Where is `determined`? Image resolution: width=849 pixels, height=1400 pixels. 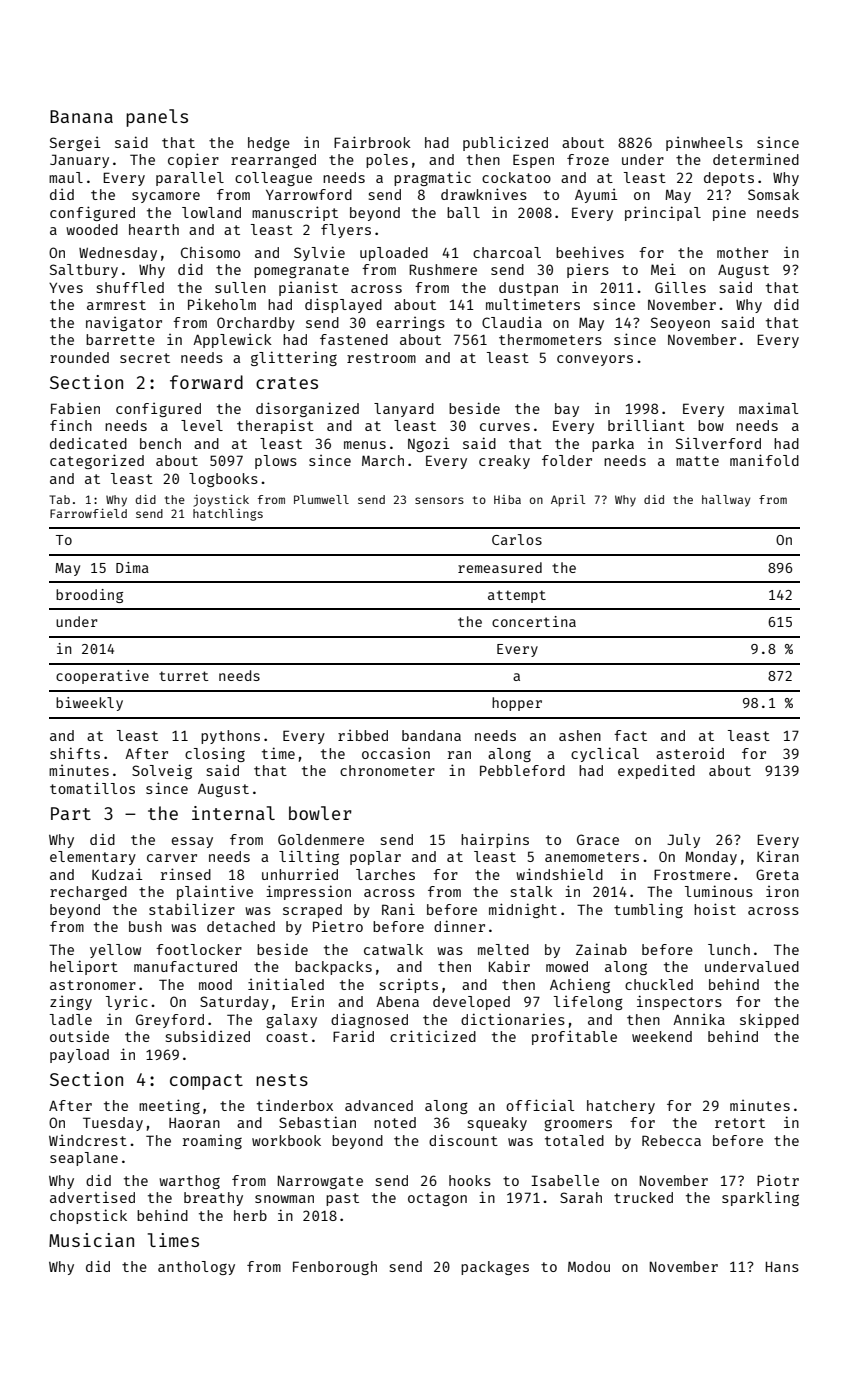 determined is located at coordinates (756, 159).
